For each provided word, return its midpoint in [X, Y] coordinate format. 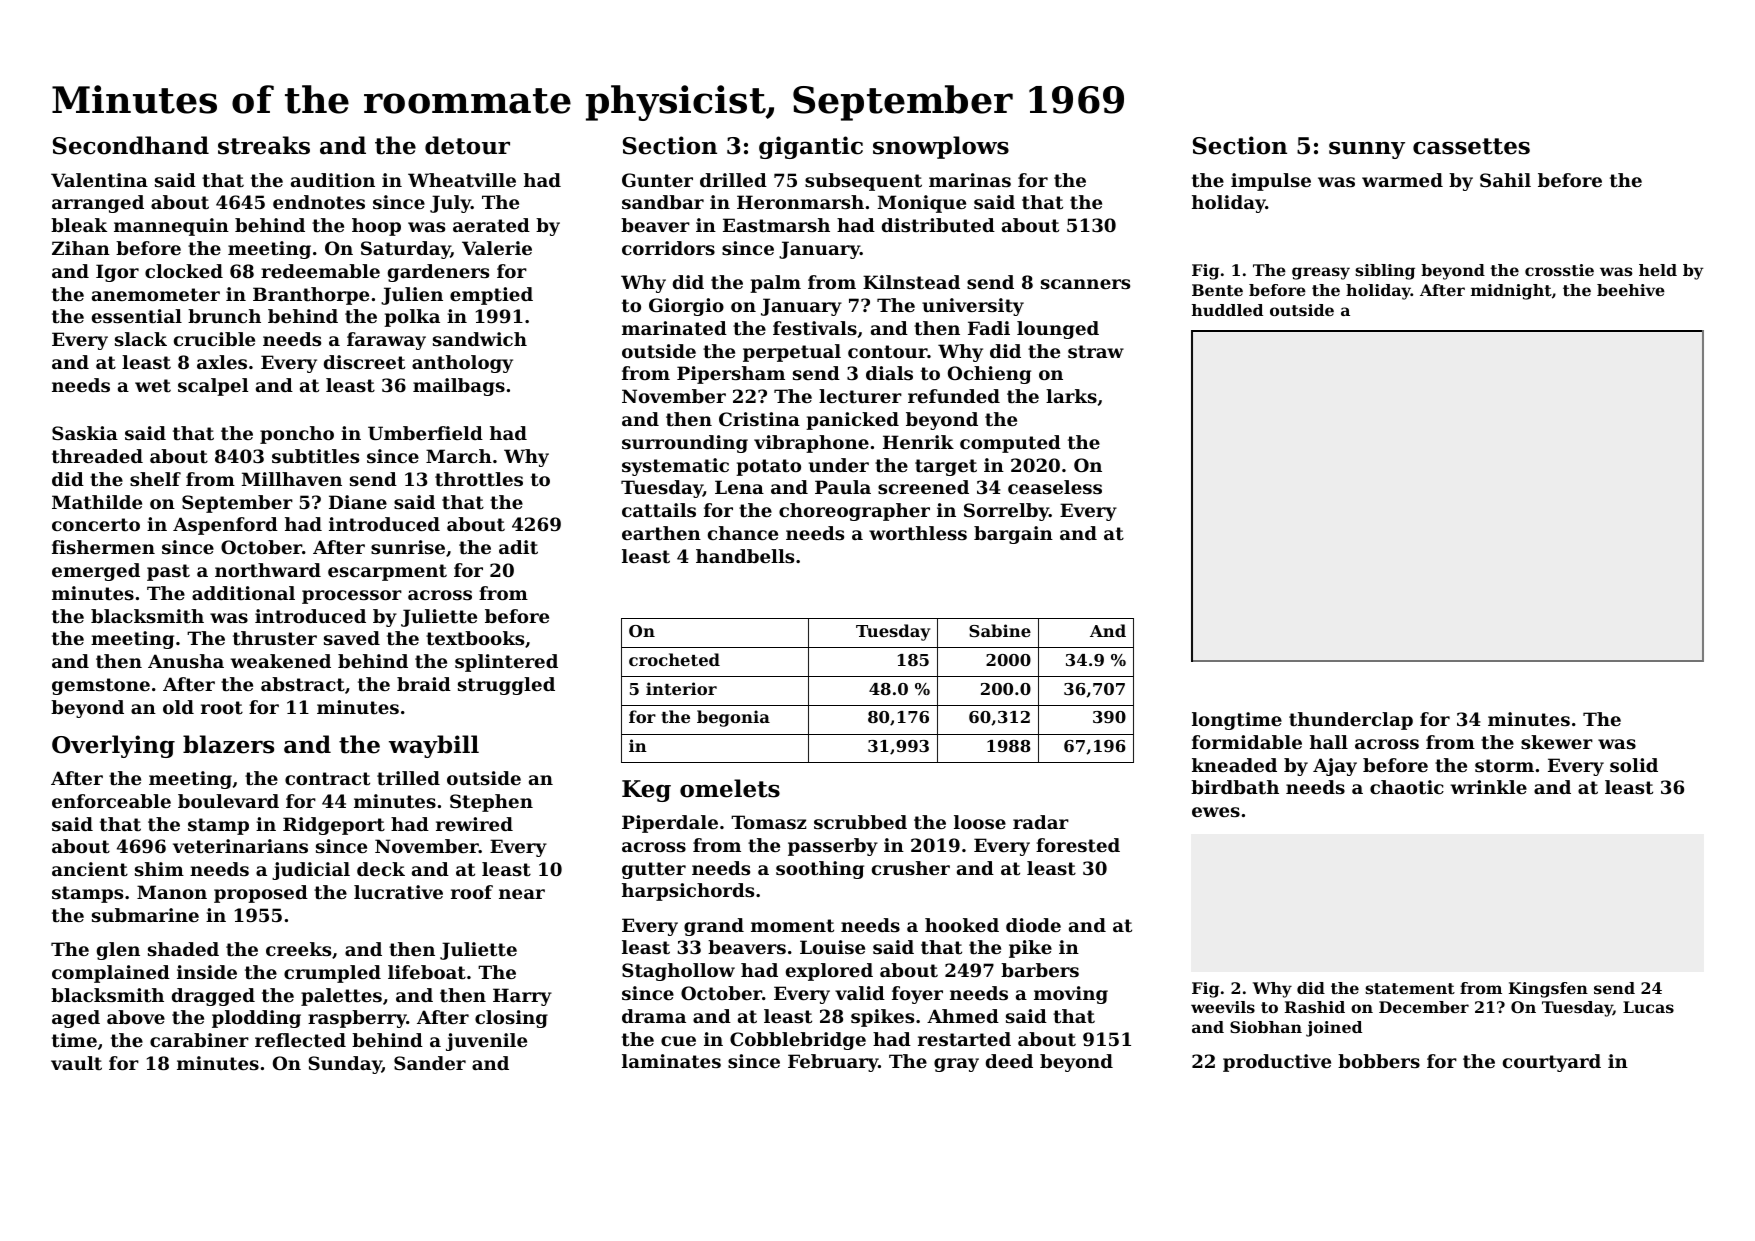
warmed [1402, 180]
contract [327, 778]
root [222, 707]
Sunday [345, 1065]
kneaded [1234, 765]
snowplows [941, 147]
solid [1634, 765]
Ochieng [989, 375]
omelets [730, 788]
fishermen [103, 547]
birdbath [1235, 787]
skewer [1557, 742]
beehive [1631, 290]
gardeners [438, 273]
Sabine [1000, 630]
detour [467, 145]
